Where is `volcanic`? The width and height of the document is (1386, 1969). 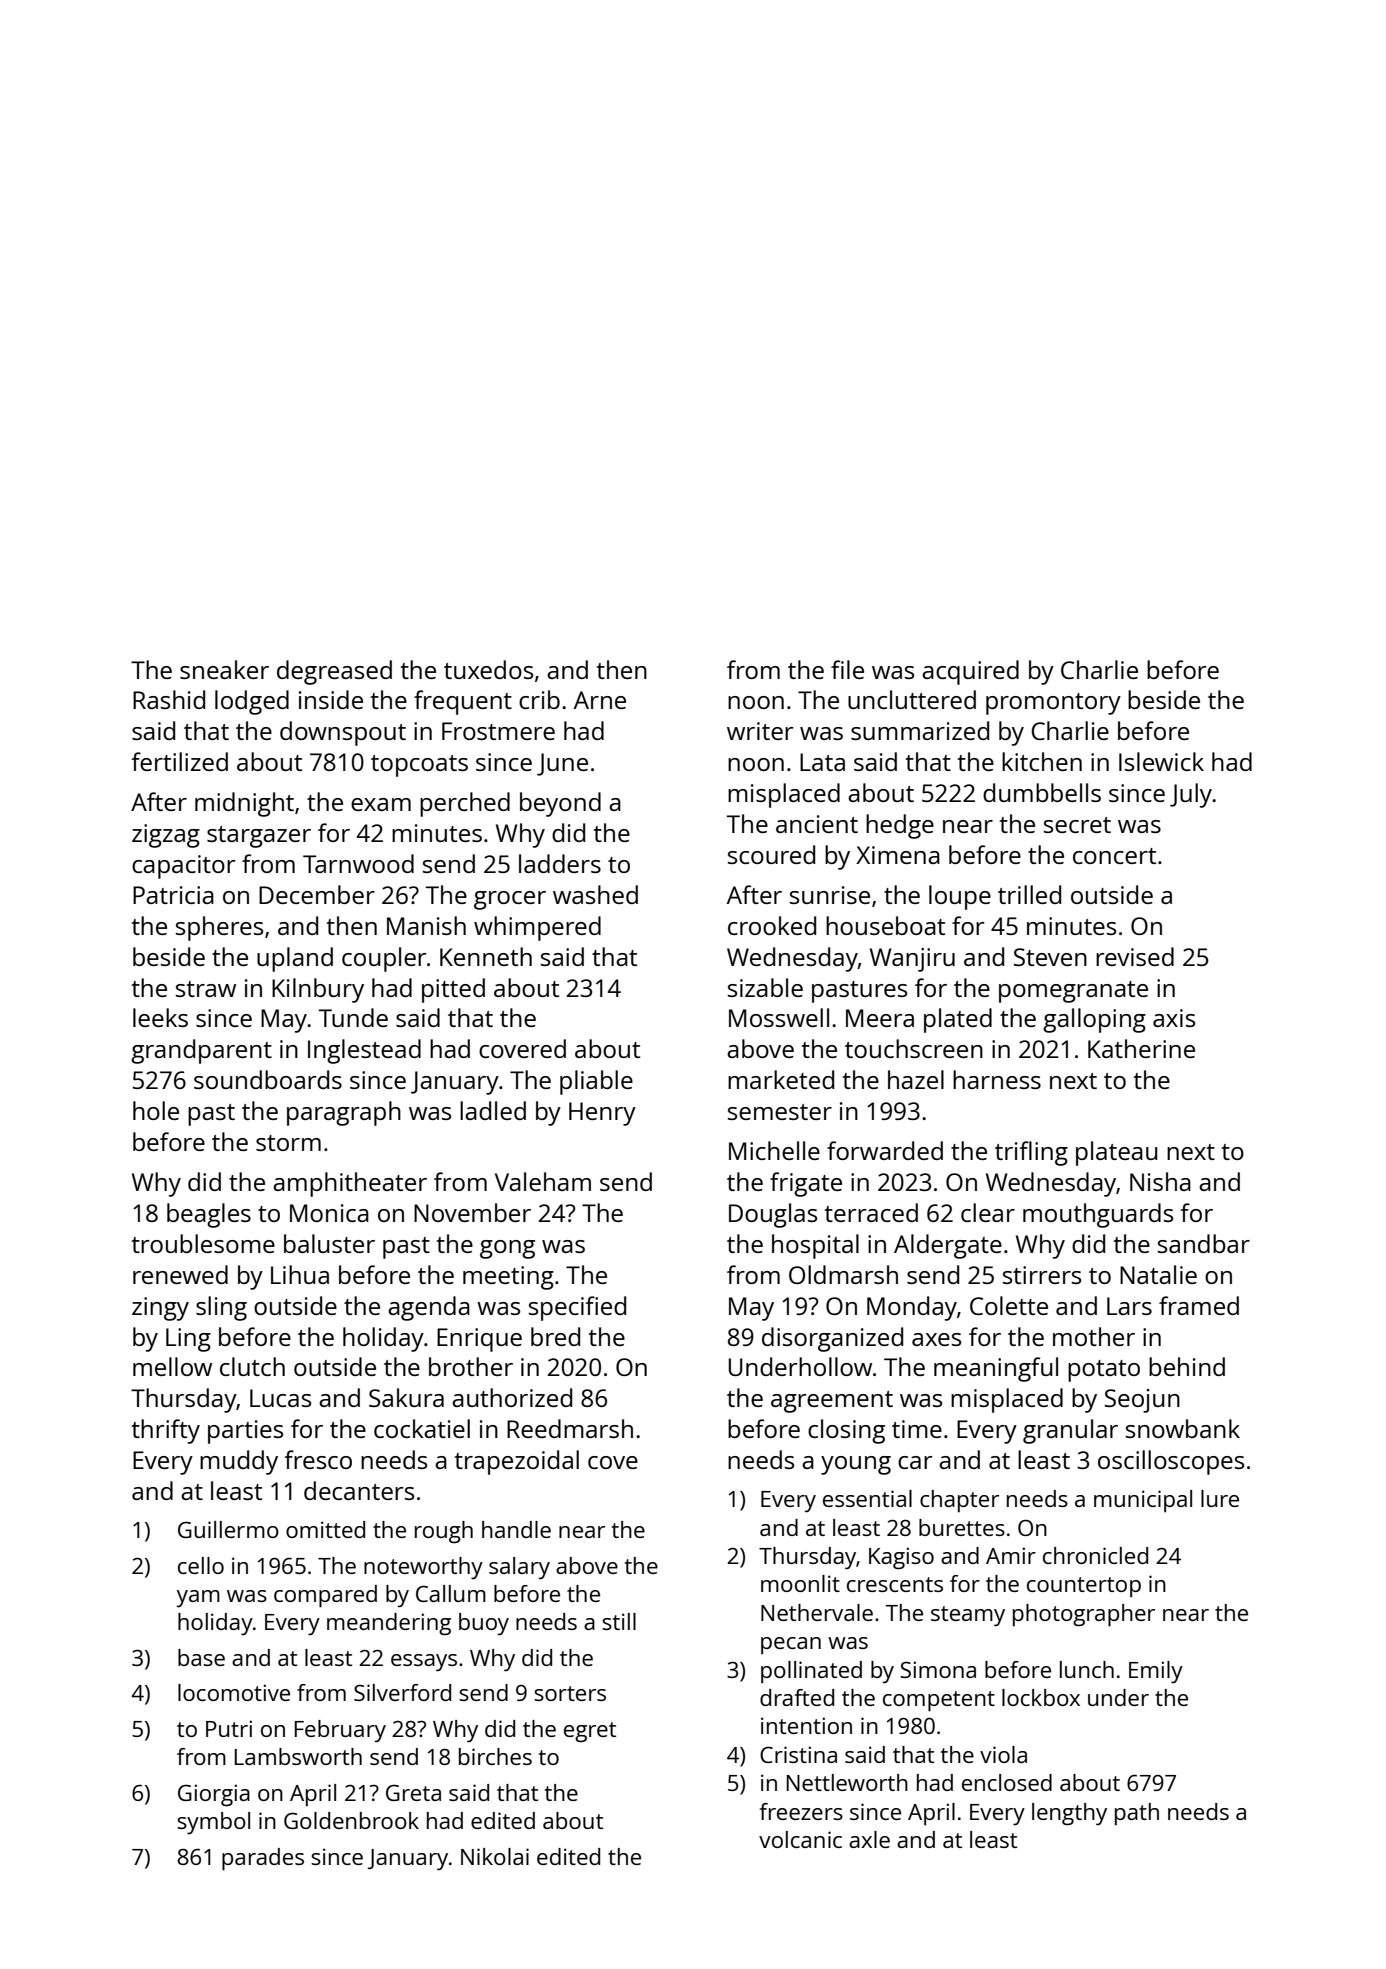
volcanic is located at coordinates (800, 1839).
